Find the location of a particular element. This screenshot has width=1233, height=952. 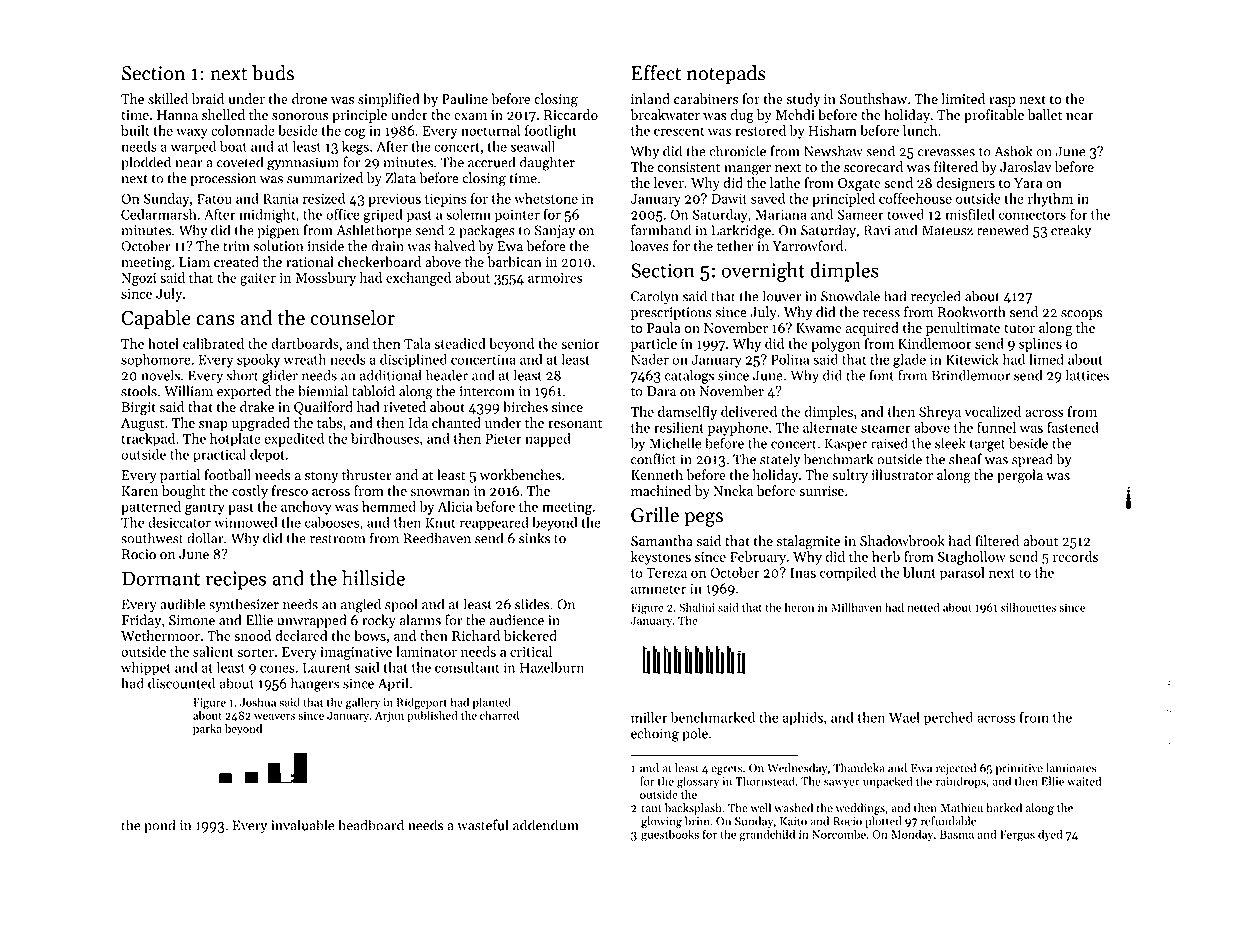

partial is located at coordinates (180, 476).
